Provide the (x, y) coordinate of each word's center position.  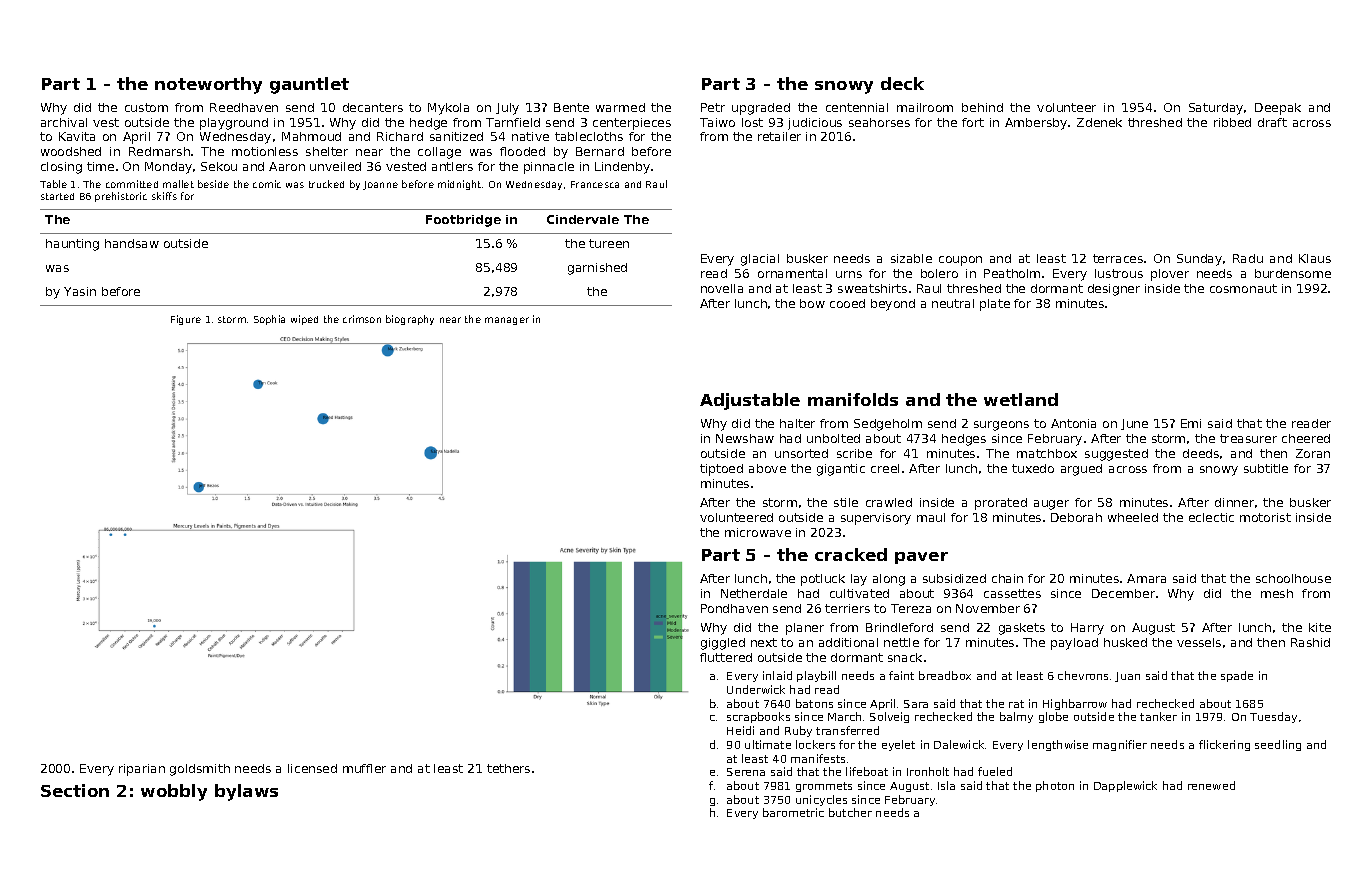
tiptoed (721, 470)
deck (902, 83)
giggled (723, 644)
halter (797, 423)
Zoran (1313, 453)
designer (1114, 290)
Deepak (1278, 109)
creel (885, 468)
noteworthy (208, 85)
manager (507, 321)
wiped (304, 320)
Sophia (269, 320)
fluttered (726, 657)
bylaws (246, 792)
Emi (1191, 423)
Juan (1127, 677)
